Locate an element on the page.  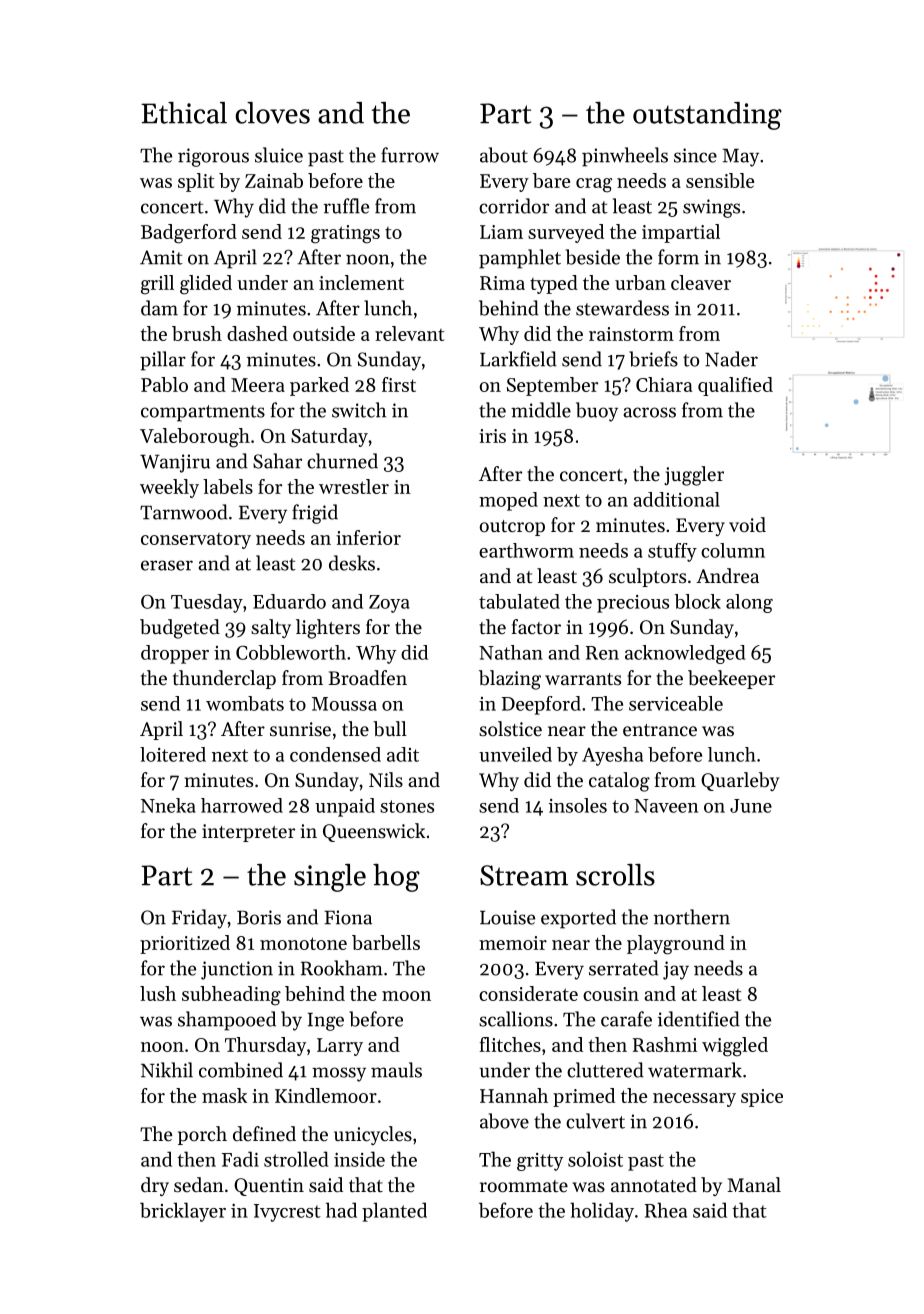
sensible is located at coordinates (720, 180).
